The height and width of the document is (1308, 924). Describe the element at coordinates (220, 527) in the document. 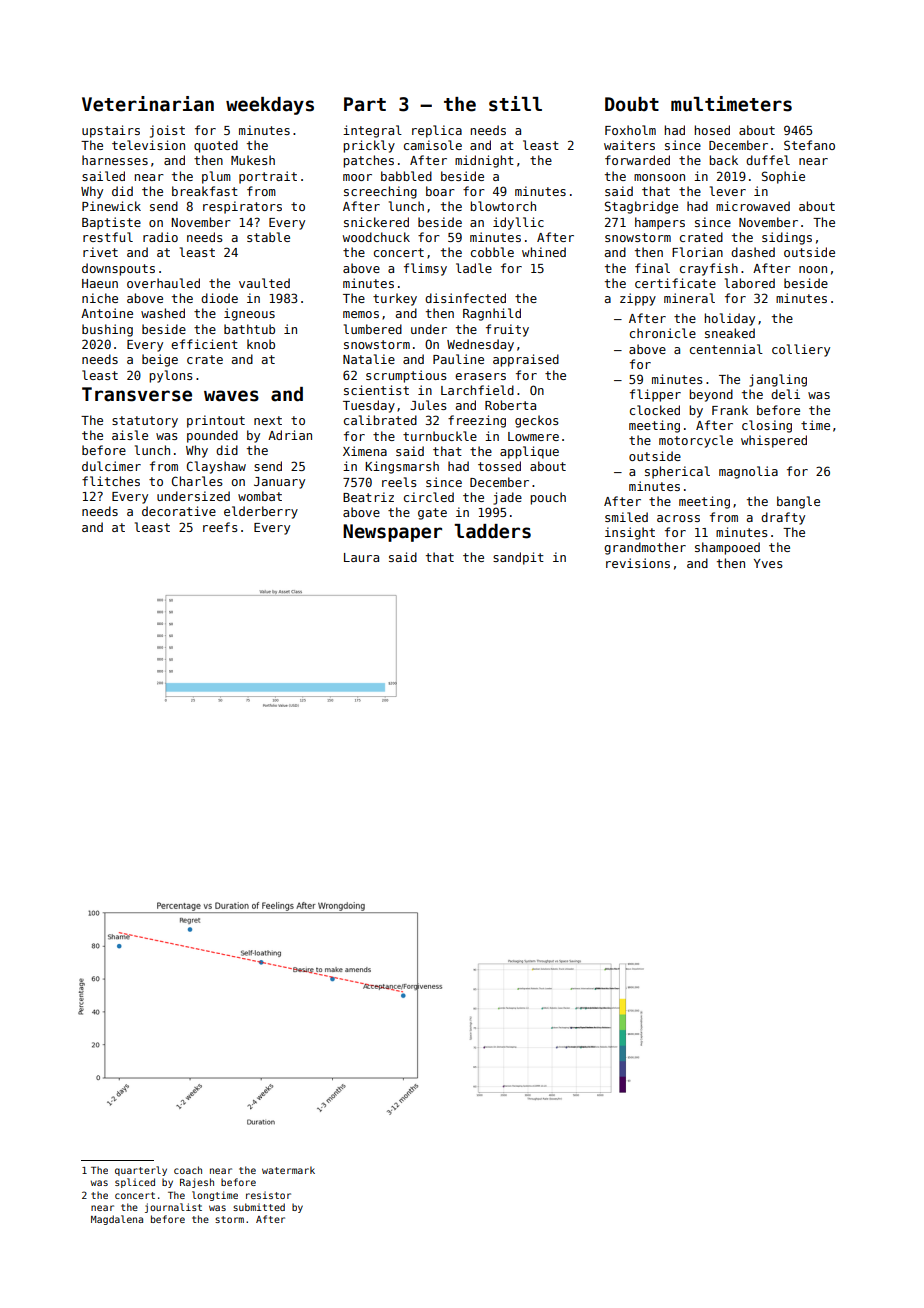

I see `reefs` at that location.
